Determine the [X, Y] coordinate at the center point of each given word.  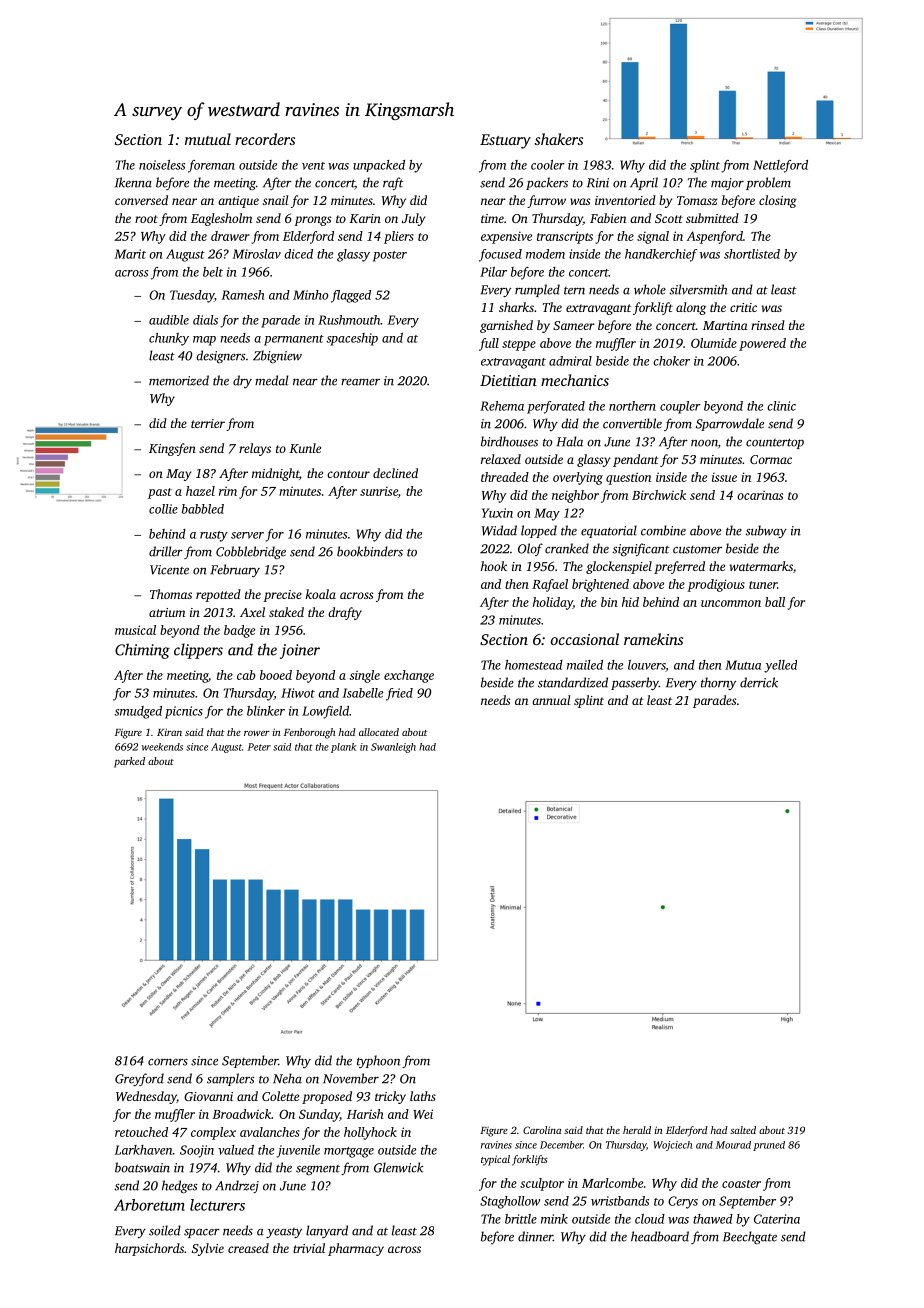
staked [286, 612]
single [365, 676]
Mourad [733, 1145]
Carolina [542, 1130]
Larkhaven [143, 1150]
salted [743, 1130]
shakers [558, 139]
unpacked [379, 166]
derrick [759, 682]
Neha [287, 1078]
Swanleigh [393, 748]
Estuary [505, 141]
